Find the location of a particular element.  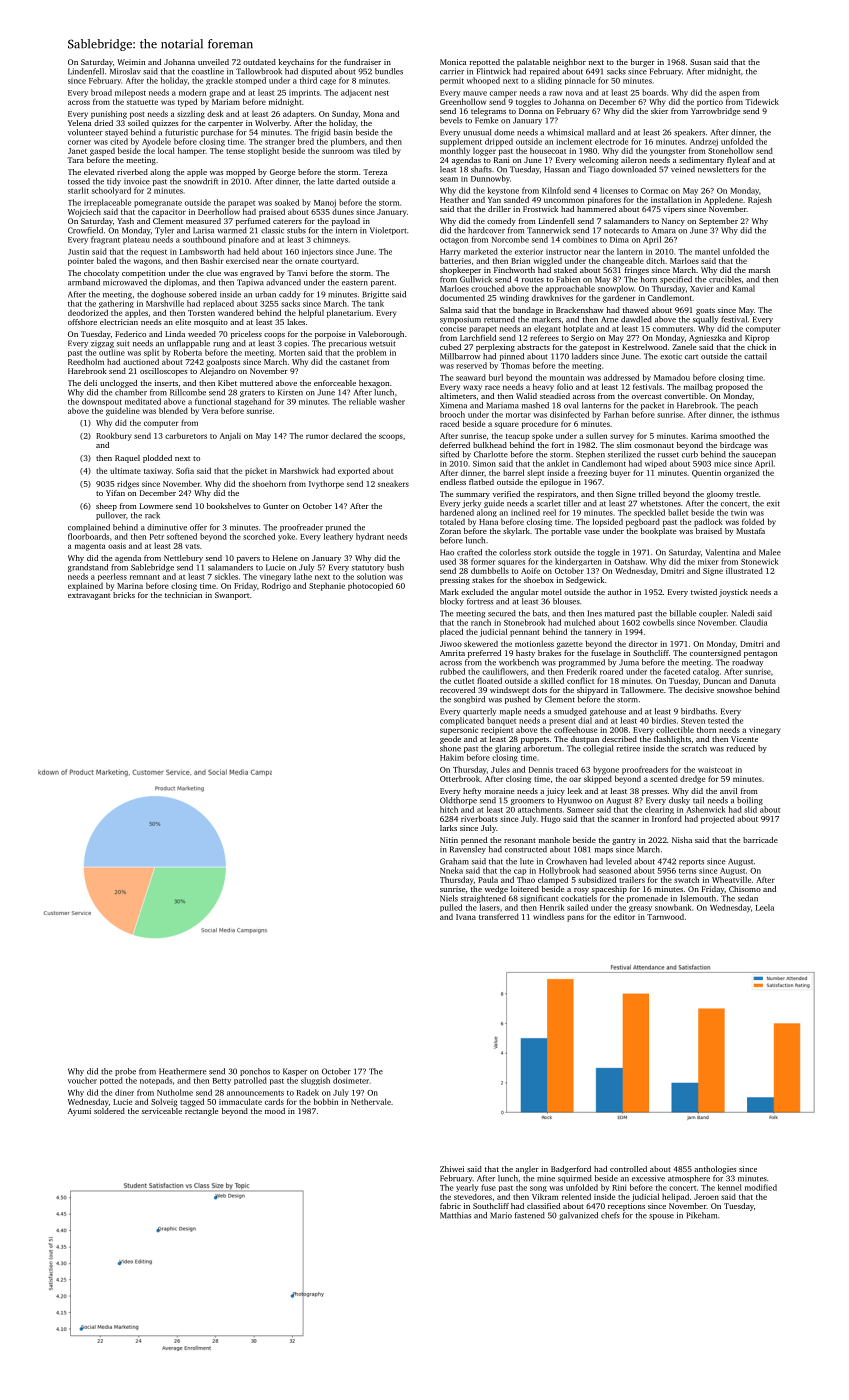

Ayumi is located at coordinates (79, 1112).
